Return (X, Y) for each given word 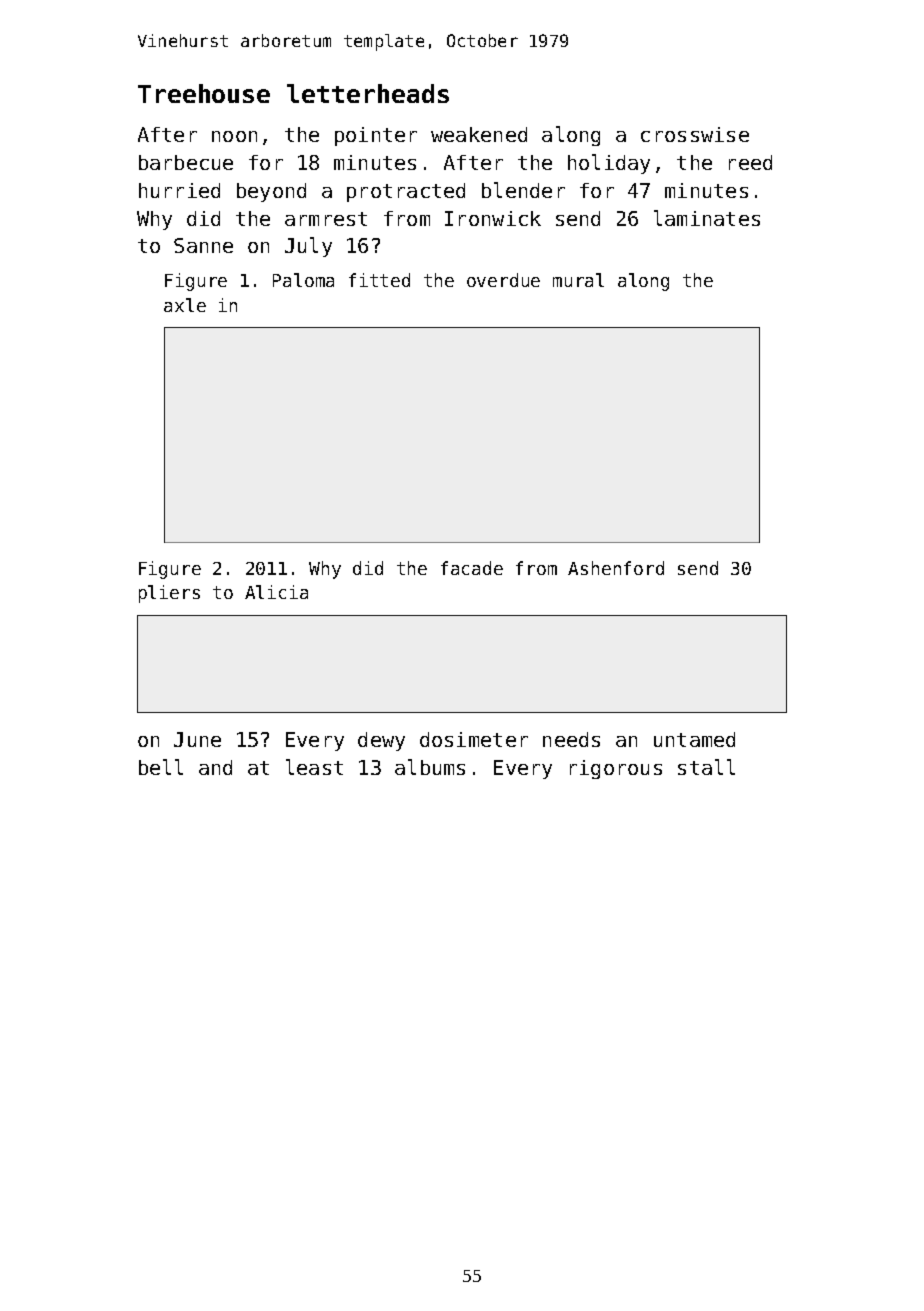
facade (472, 568)
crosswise (695, 134)
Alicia (276, 592)
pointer (376, 136)
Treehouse (204, 93)
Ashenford (616, 568)
